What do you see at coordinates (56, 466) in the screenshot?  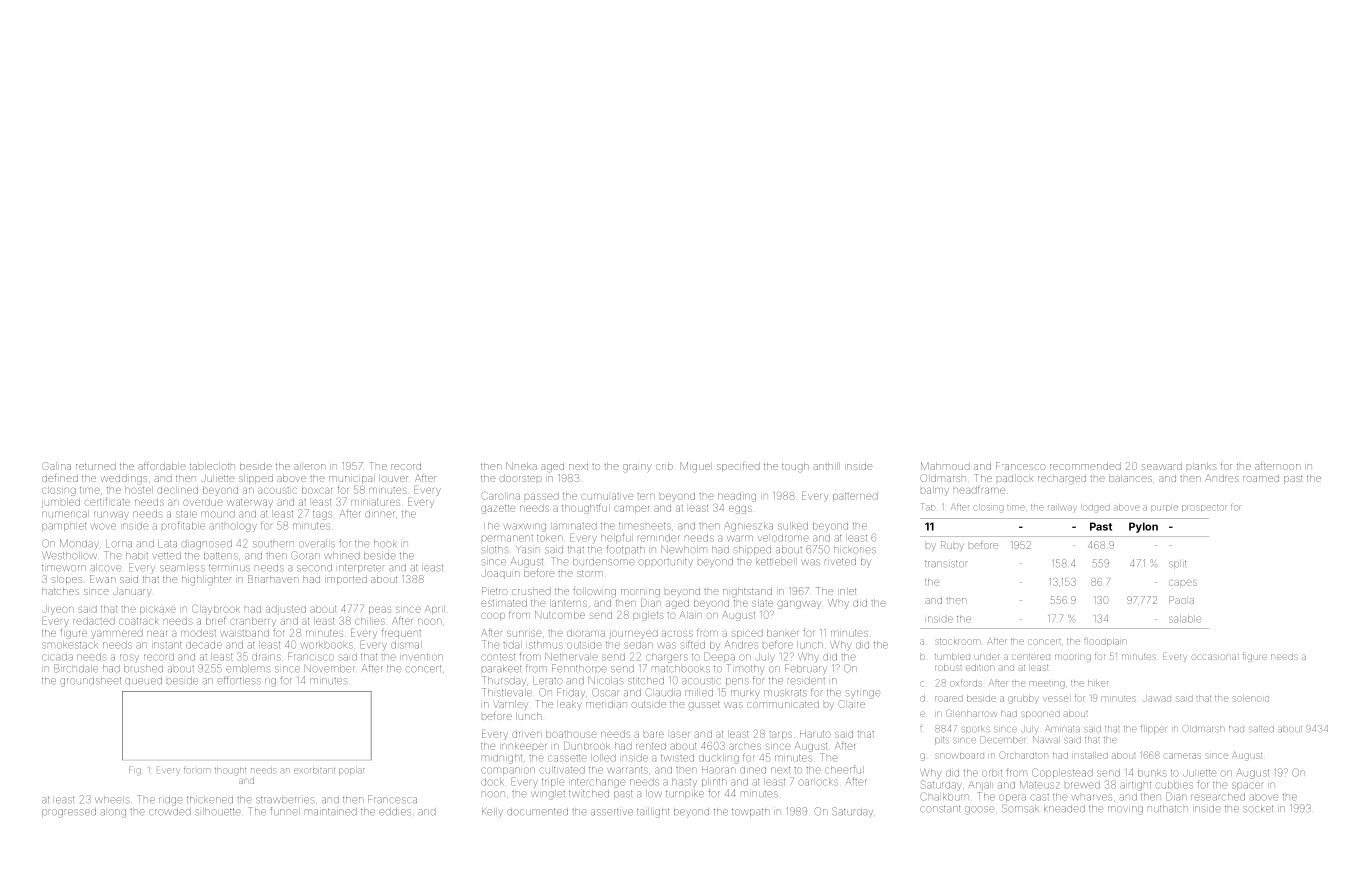 I see `Galina` at bounding box center [56, 466].
